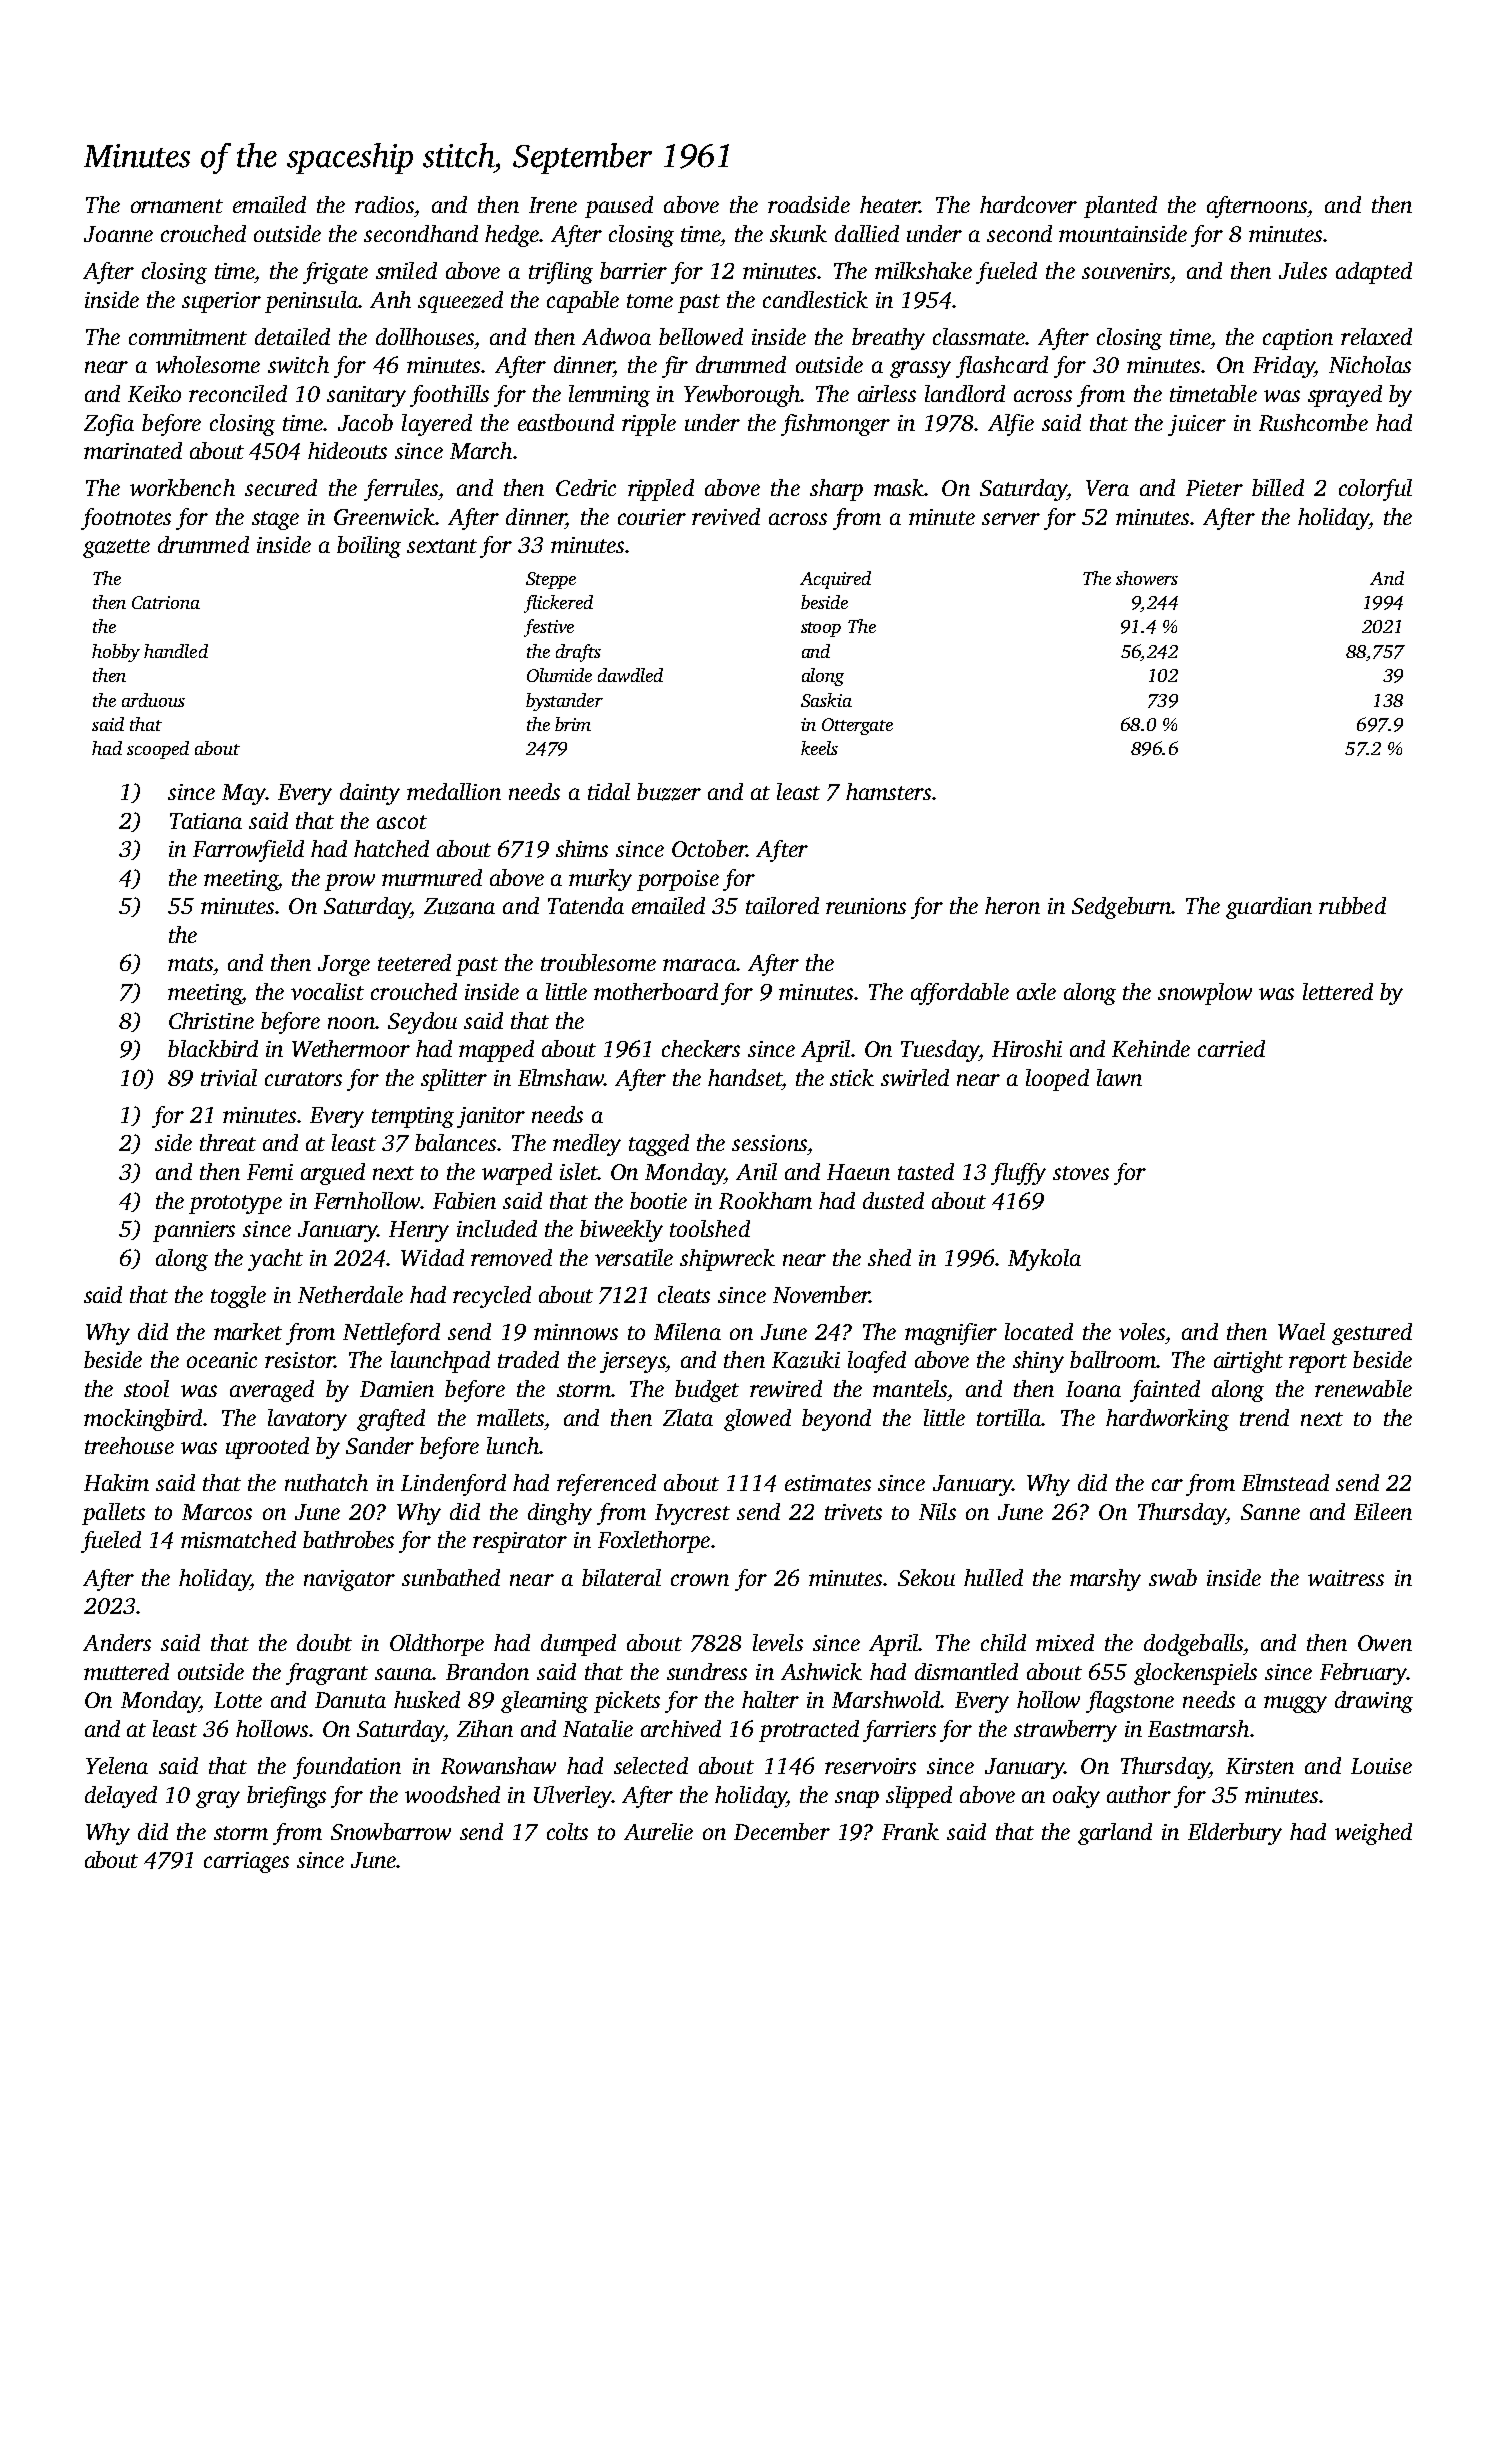 The width and height of the document is (1496, 2464). Describe the element at coordinates (573, 724) in the document. I see `brim` at that location.
